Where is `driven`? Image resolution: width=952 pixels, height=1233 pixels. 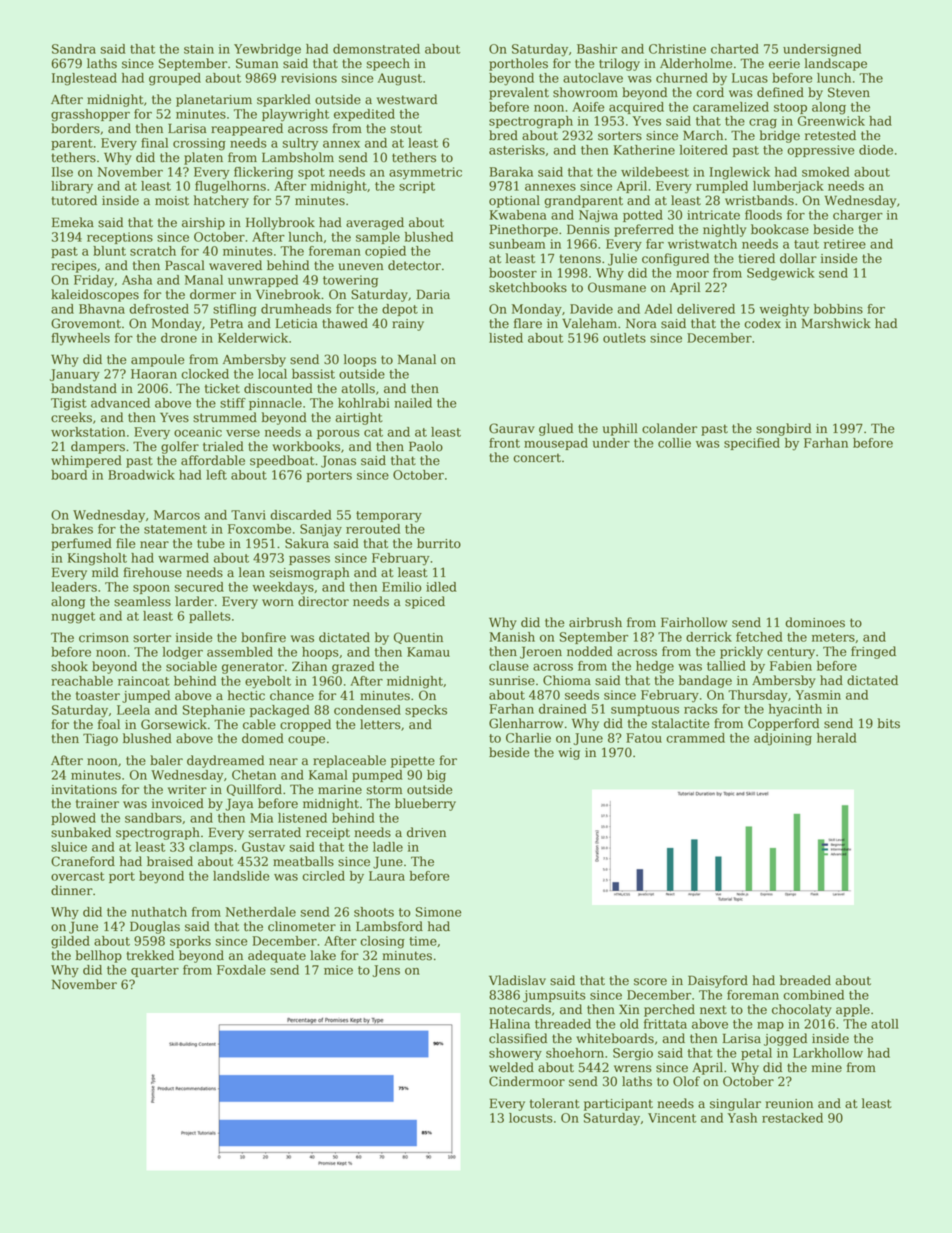
driven is located at coordinates (426, 832).
